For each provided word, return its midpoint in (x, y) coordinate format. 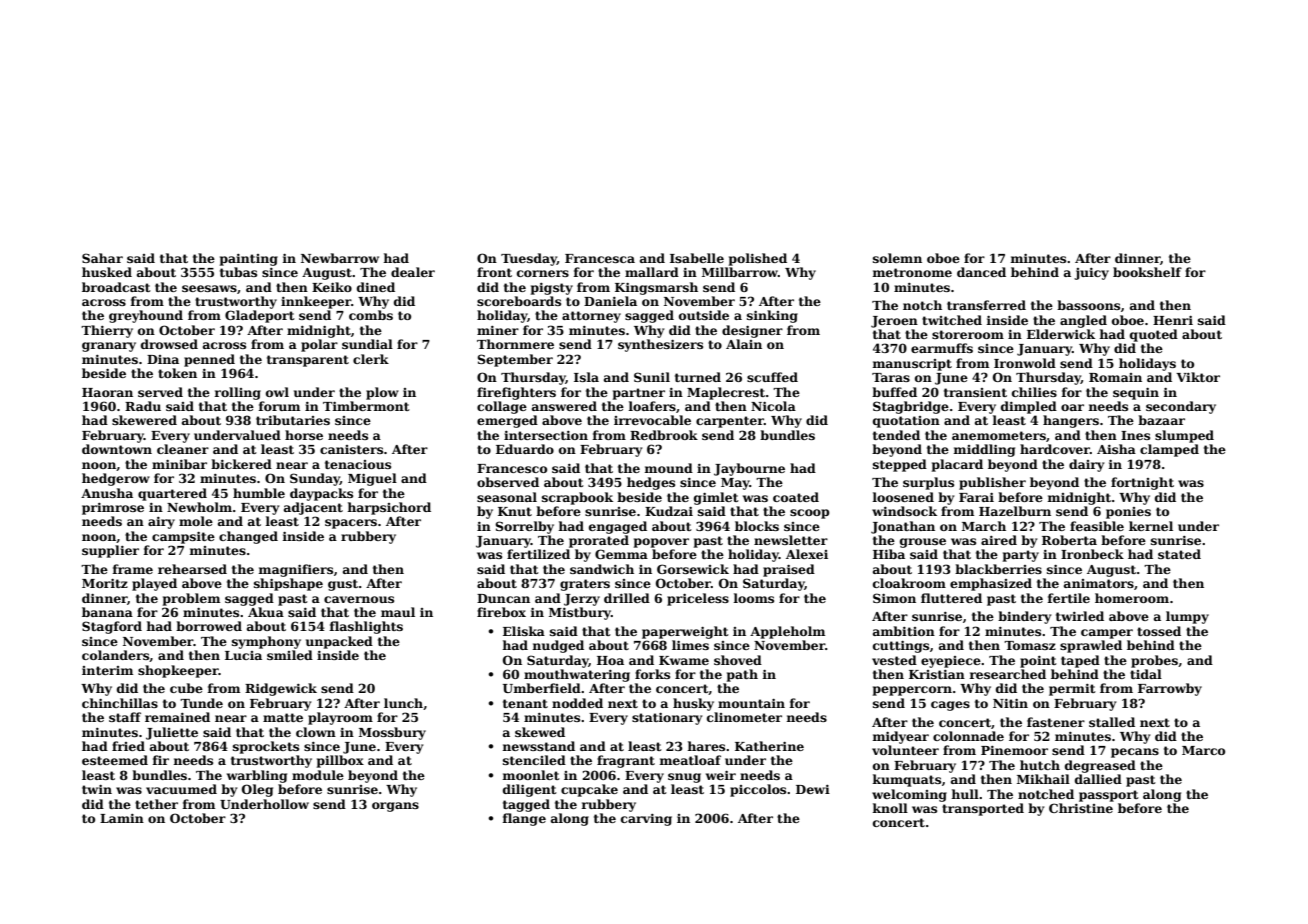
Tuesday (529, 259)
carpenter (730, 422)
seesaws (209, 288)
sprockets (266, 747)
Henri (1173, 320)
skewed (540, 732)
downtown (117, 449)
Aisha (1116, 449)
